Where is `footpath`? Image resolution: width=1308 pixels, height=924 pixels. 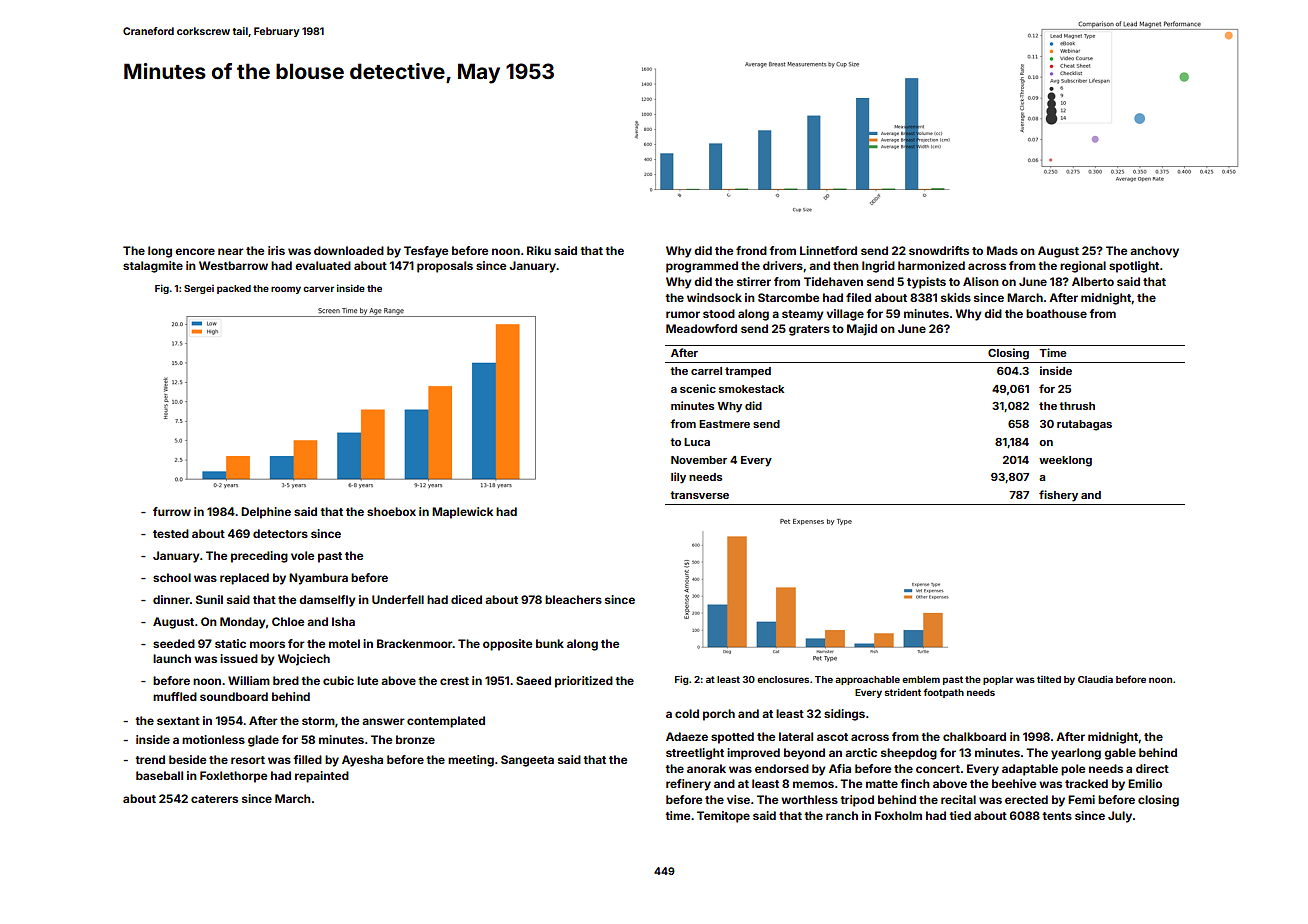 footpath is located at coordinates (943, 693).
